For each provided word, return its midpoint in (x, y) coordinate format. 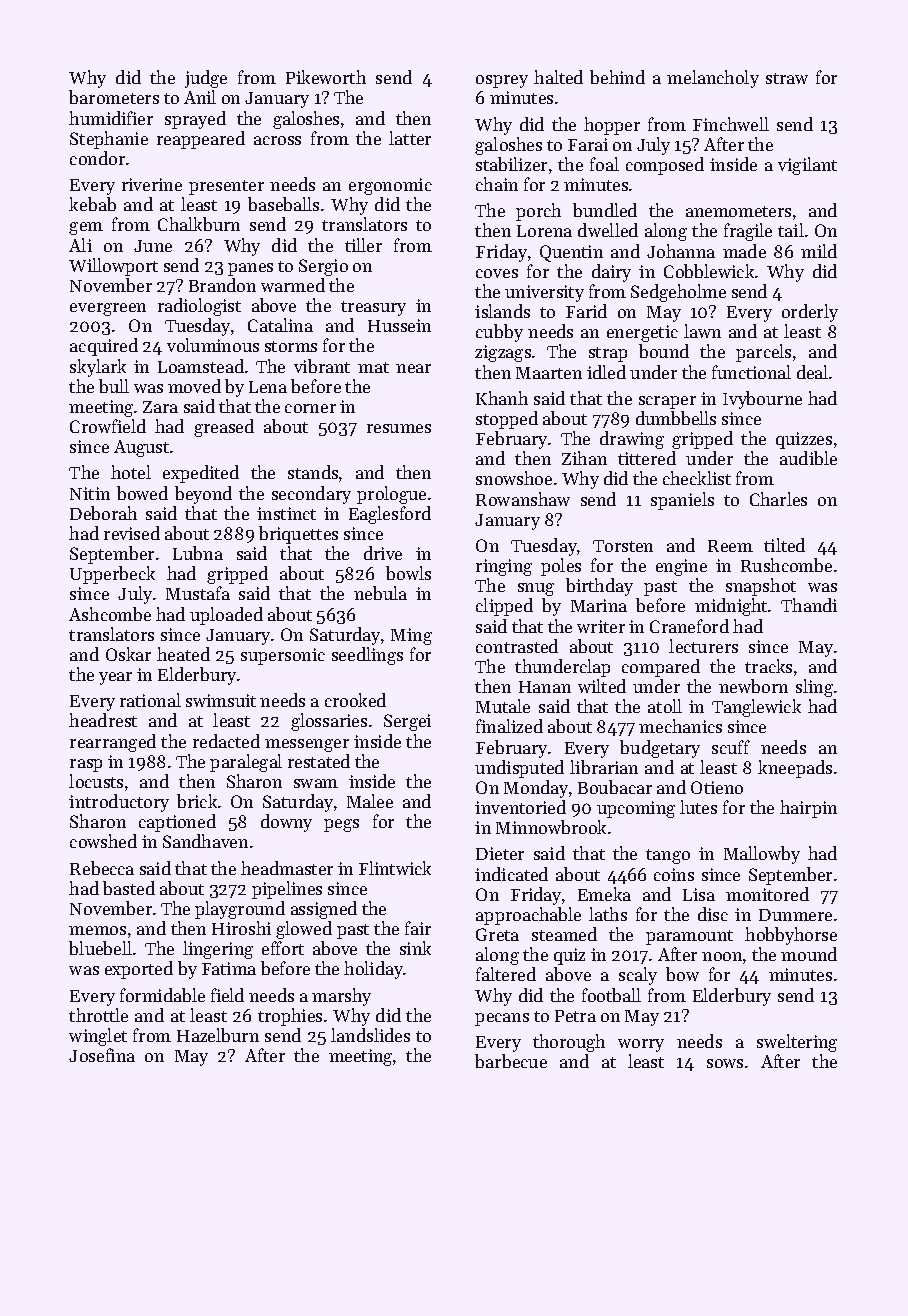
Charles (778, 499)
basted (129, 888)
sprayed (195, 120)
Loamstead (201, 366)
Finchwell (731, 124)
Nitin (90, 493)
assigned (324, 910)
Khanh (502, 398)
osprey (502, 81)
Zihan (584, 458)
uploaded (226, 616)
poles (561, 567)
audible (808, 458)
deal (812, 372)
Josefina (102, 1055)
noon (722, 956)
